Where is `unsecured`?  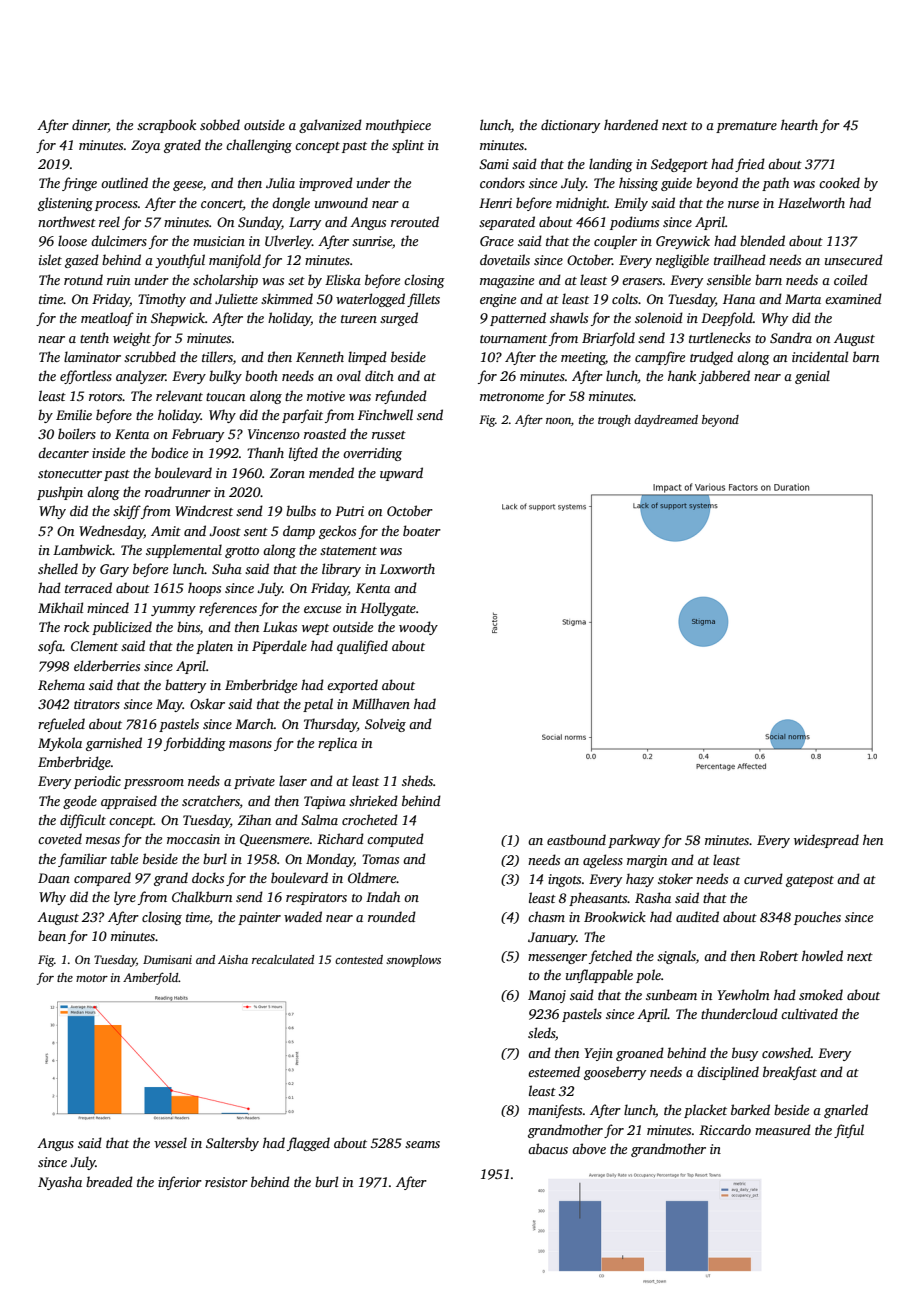
unsecured is located at coordinates (854, 259).
